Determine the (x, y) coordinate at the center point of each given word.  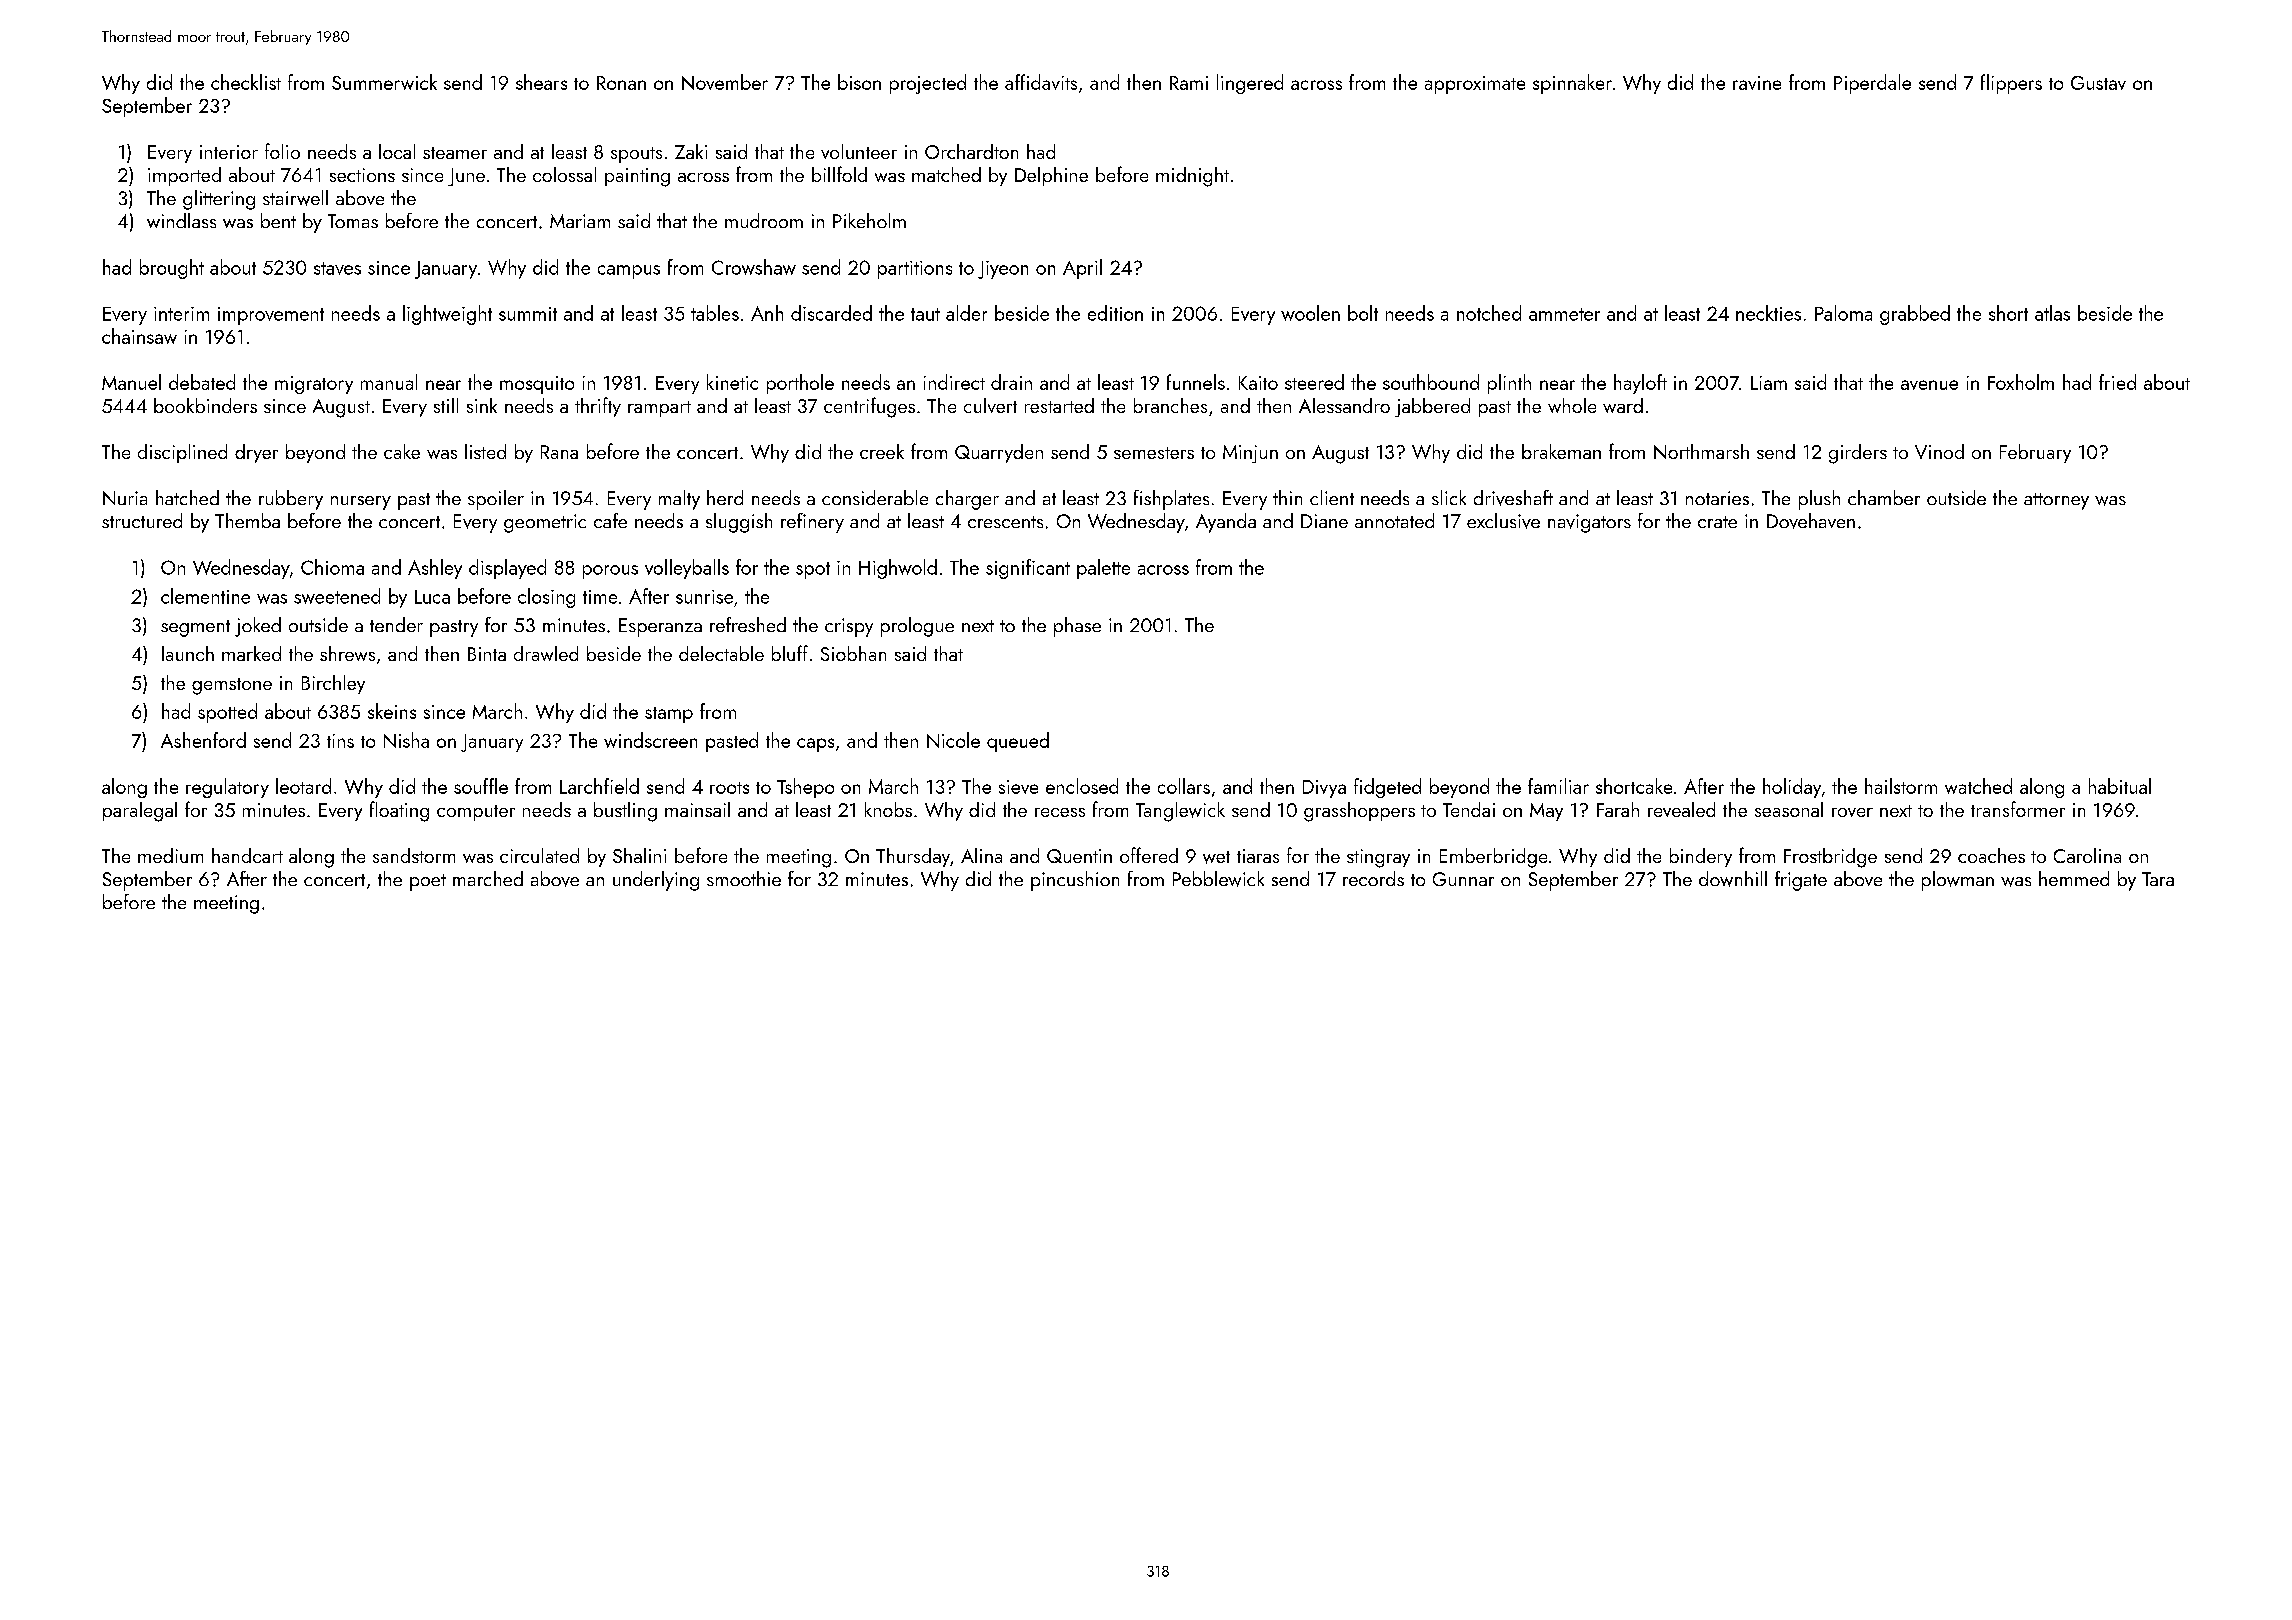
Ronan (621, 83)
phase (1077, 627)
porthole (800, 384)
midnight (1192, 177)
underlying (656, 881)
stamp (669, 715)
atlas (2052, 313)
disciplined (182, 453)
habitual (2120, 786)
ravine (1757, 83)
